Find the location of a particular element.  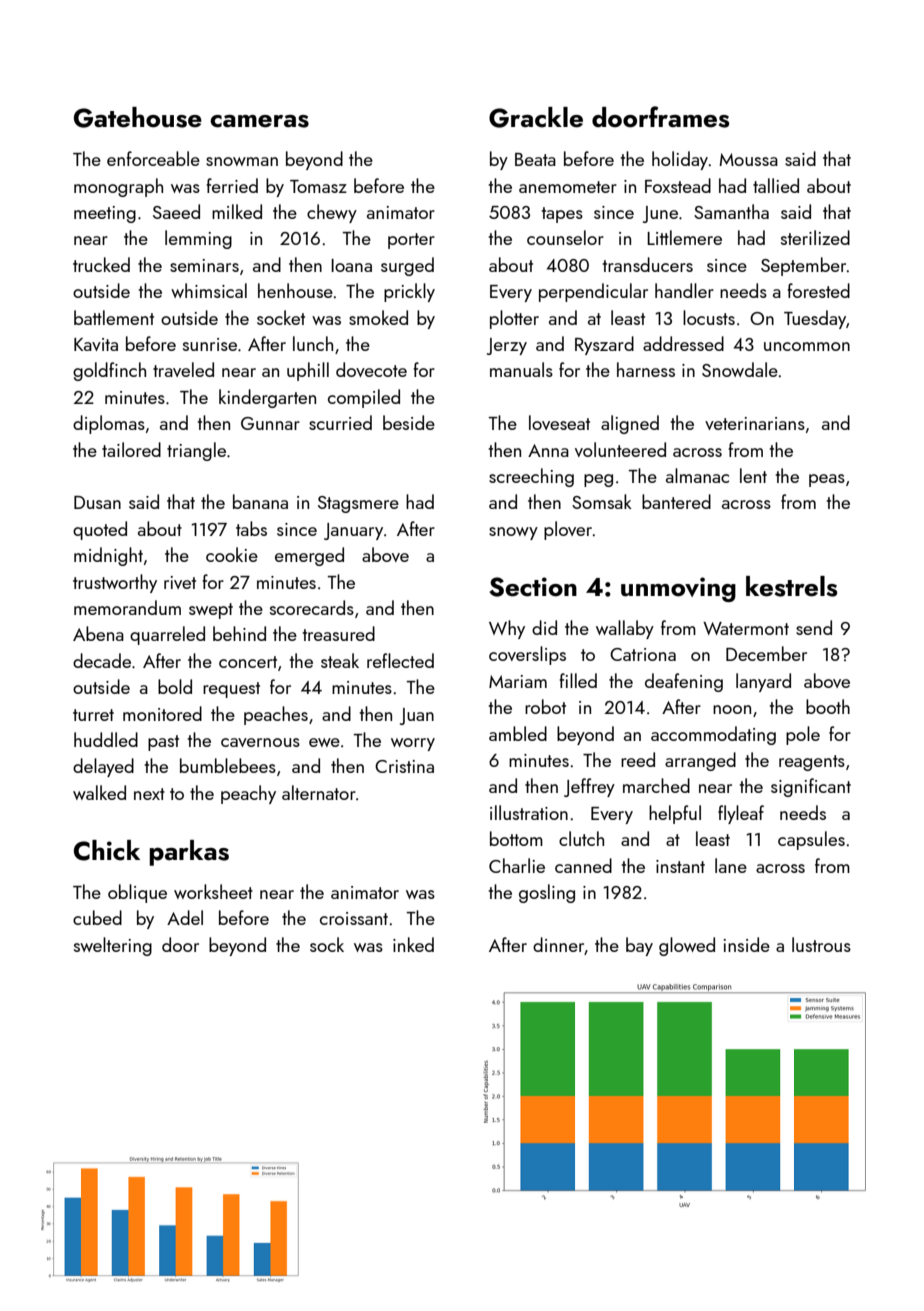

porter is located at coordinates (411, 241).
